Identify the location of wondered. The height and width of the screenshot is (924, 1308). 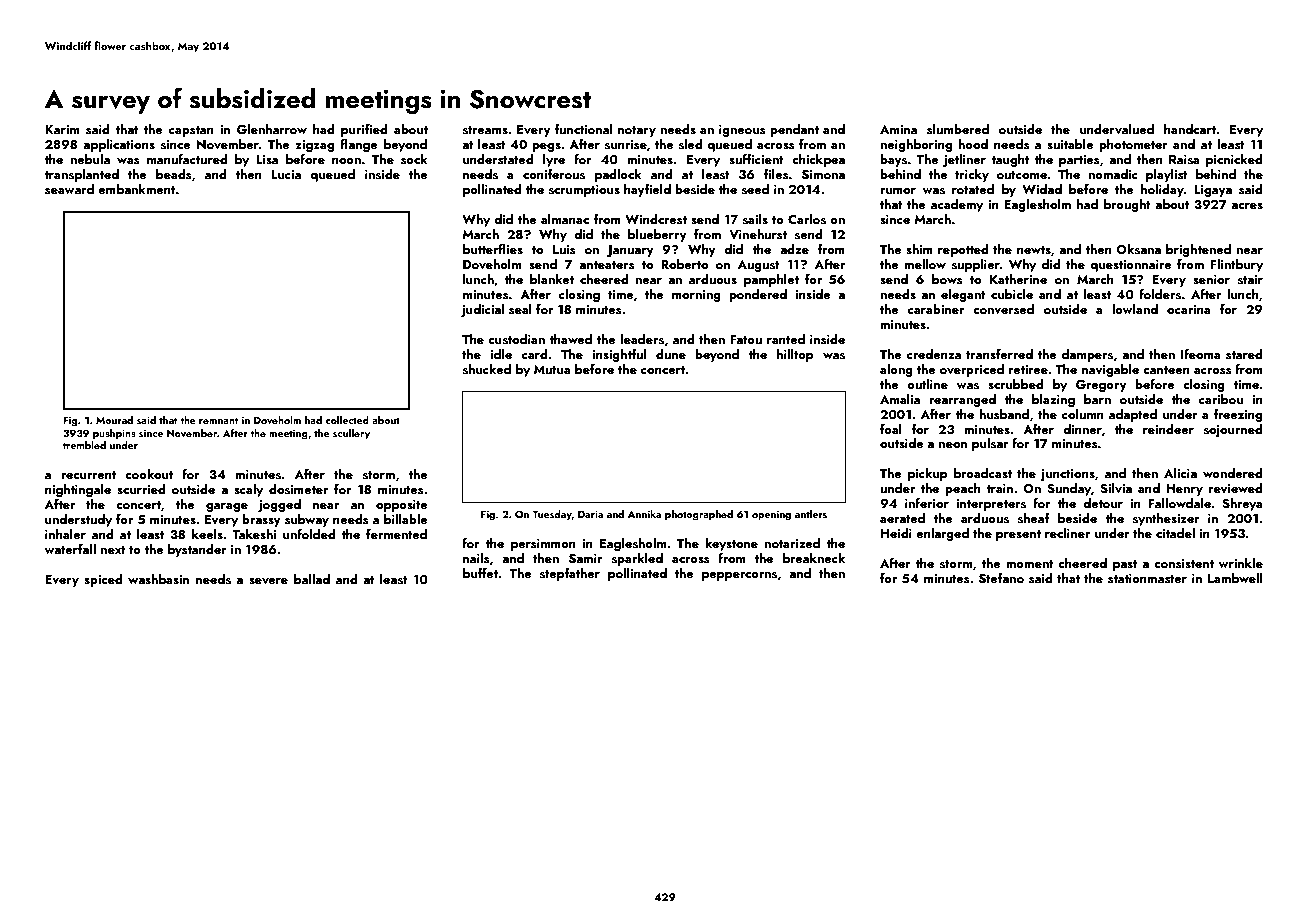
(1233, 473).
